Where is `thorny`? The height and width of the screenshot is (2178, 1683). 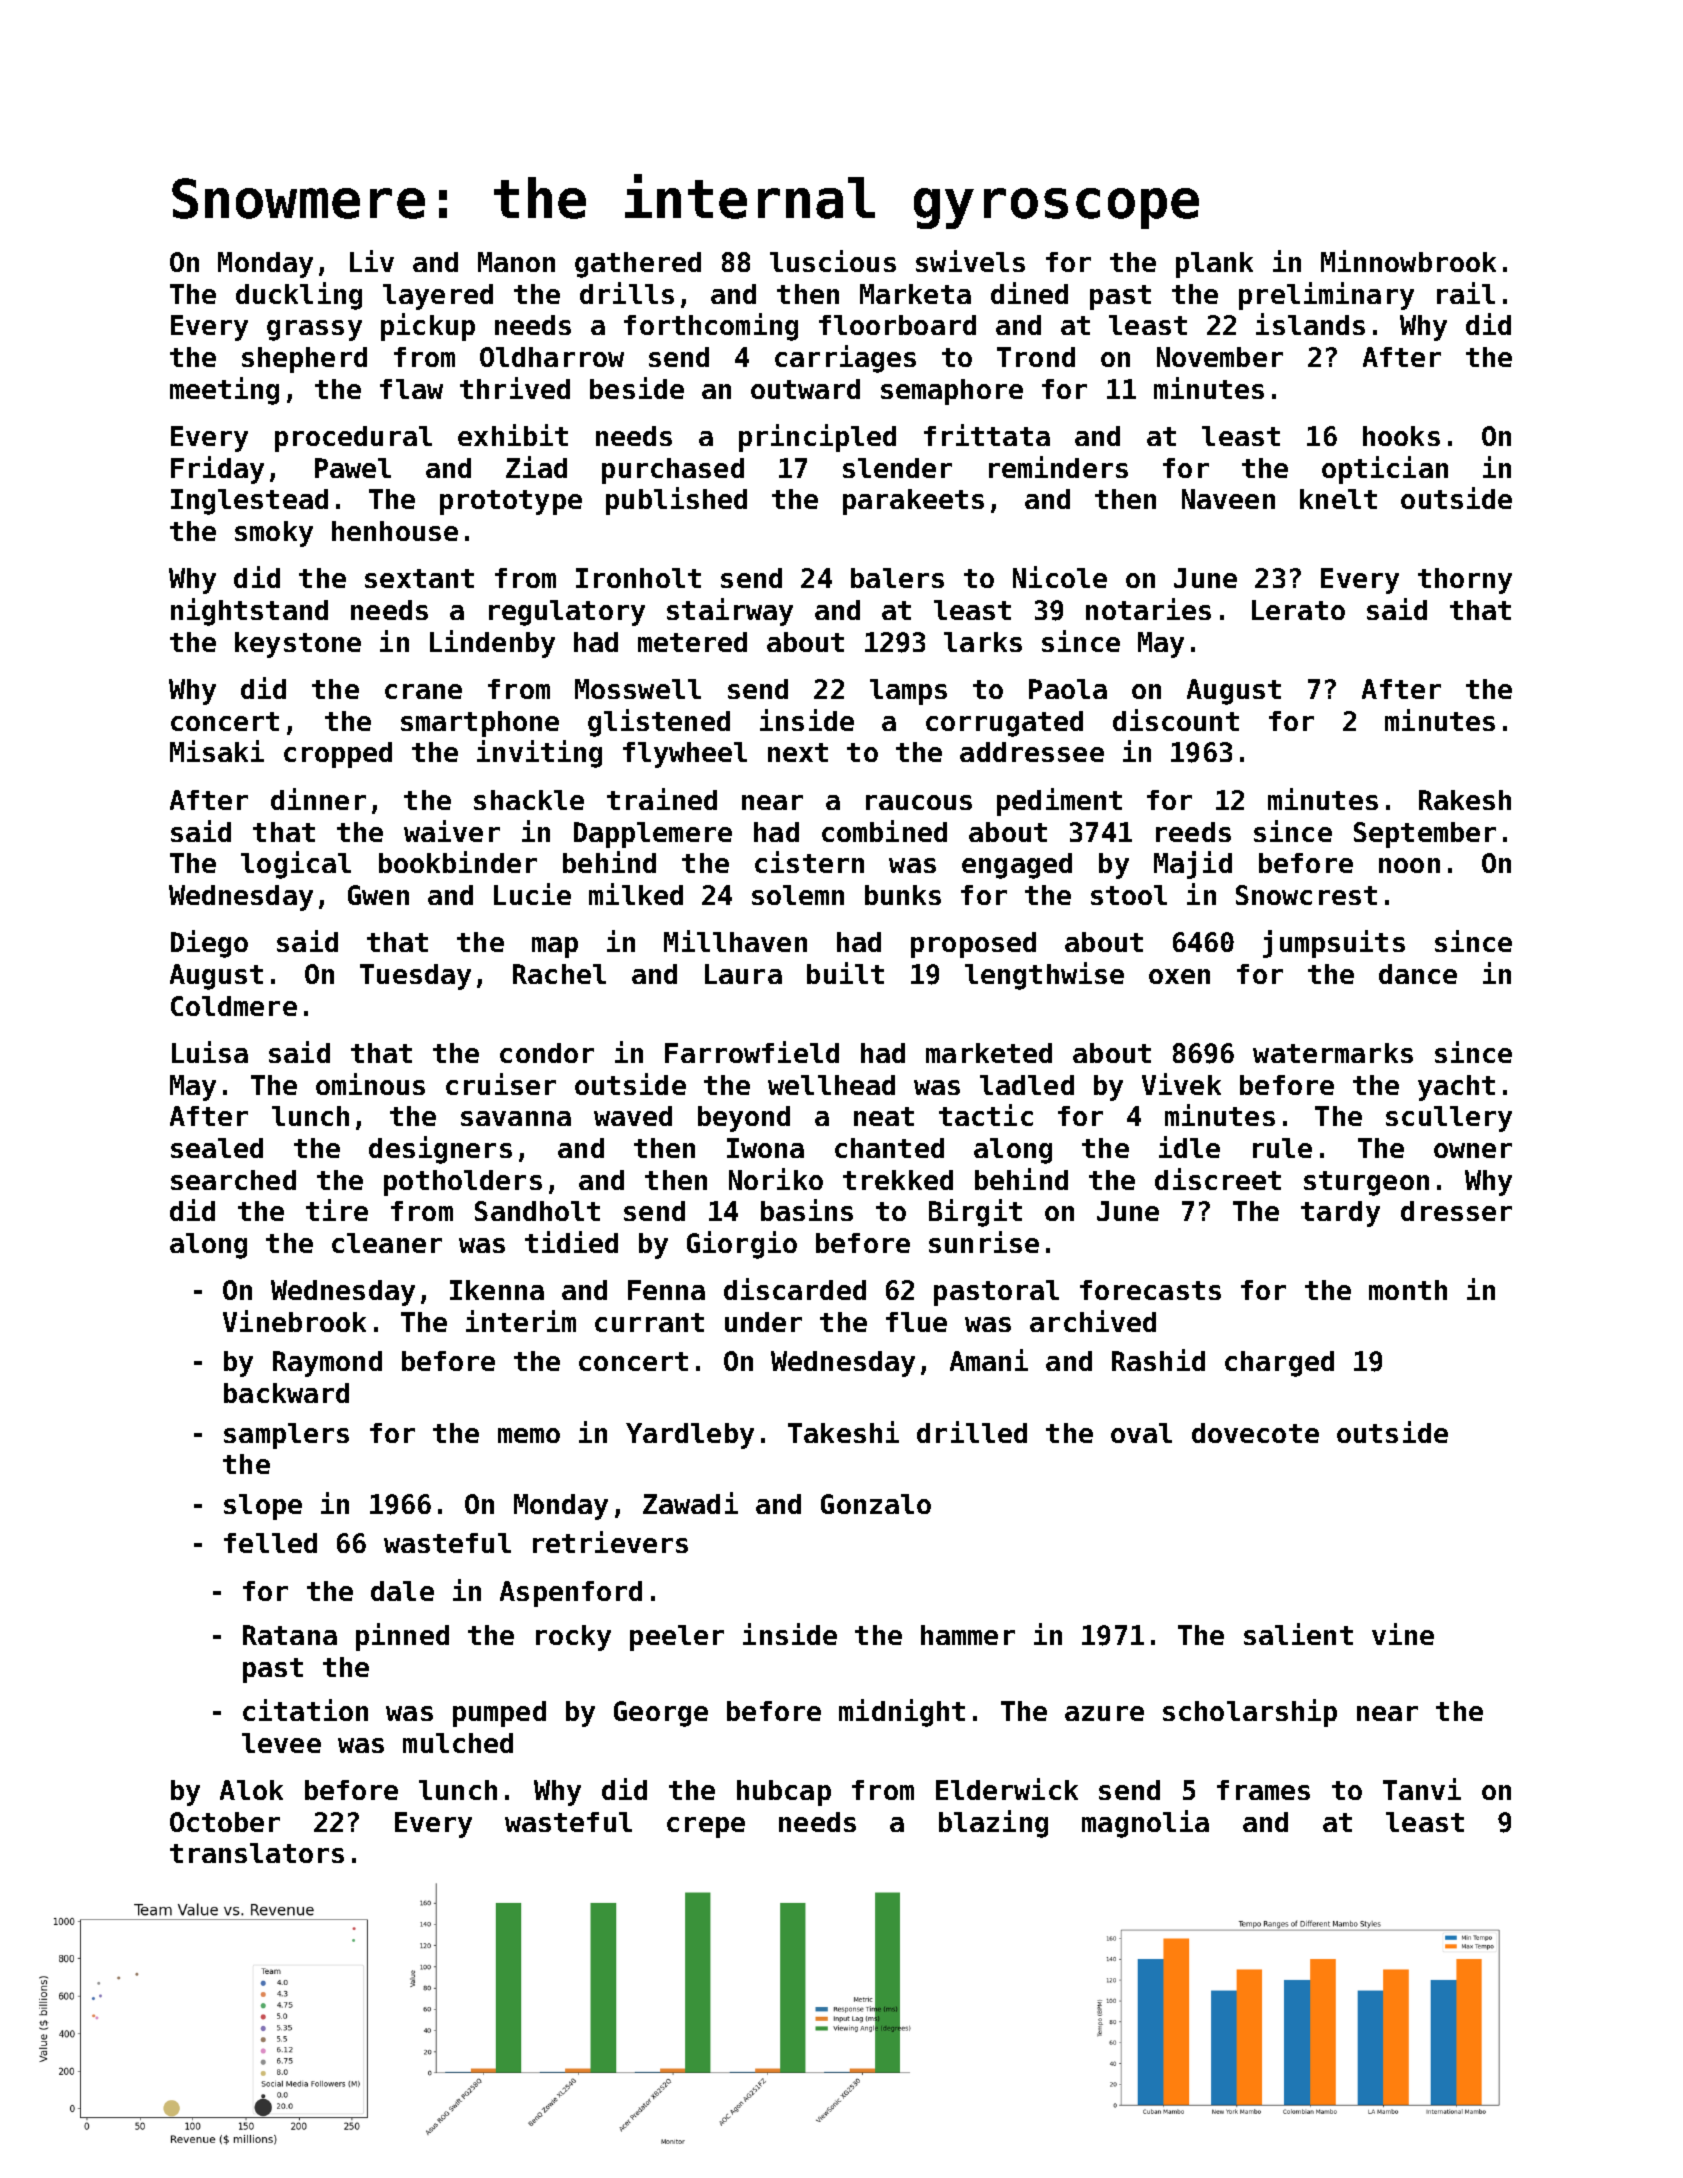
thorny is located at coordinates (1465, 581).
